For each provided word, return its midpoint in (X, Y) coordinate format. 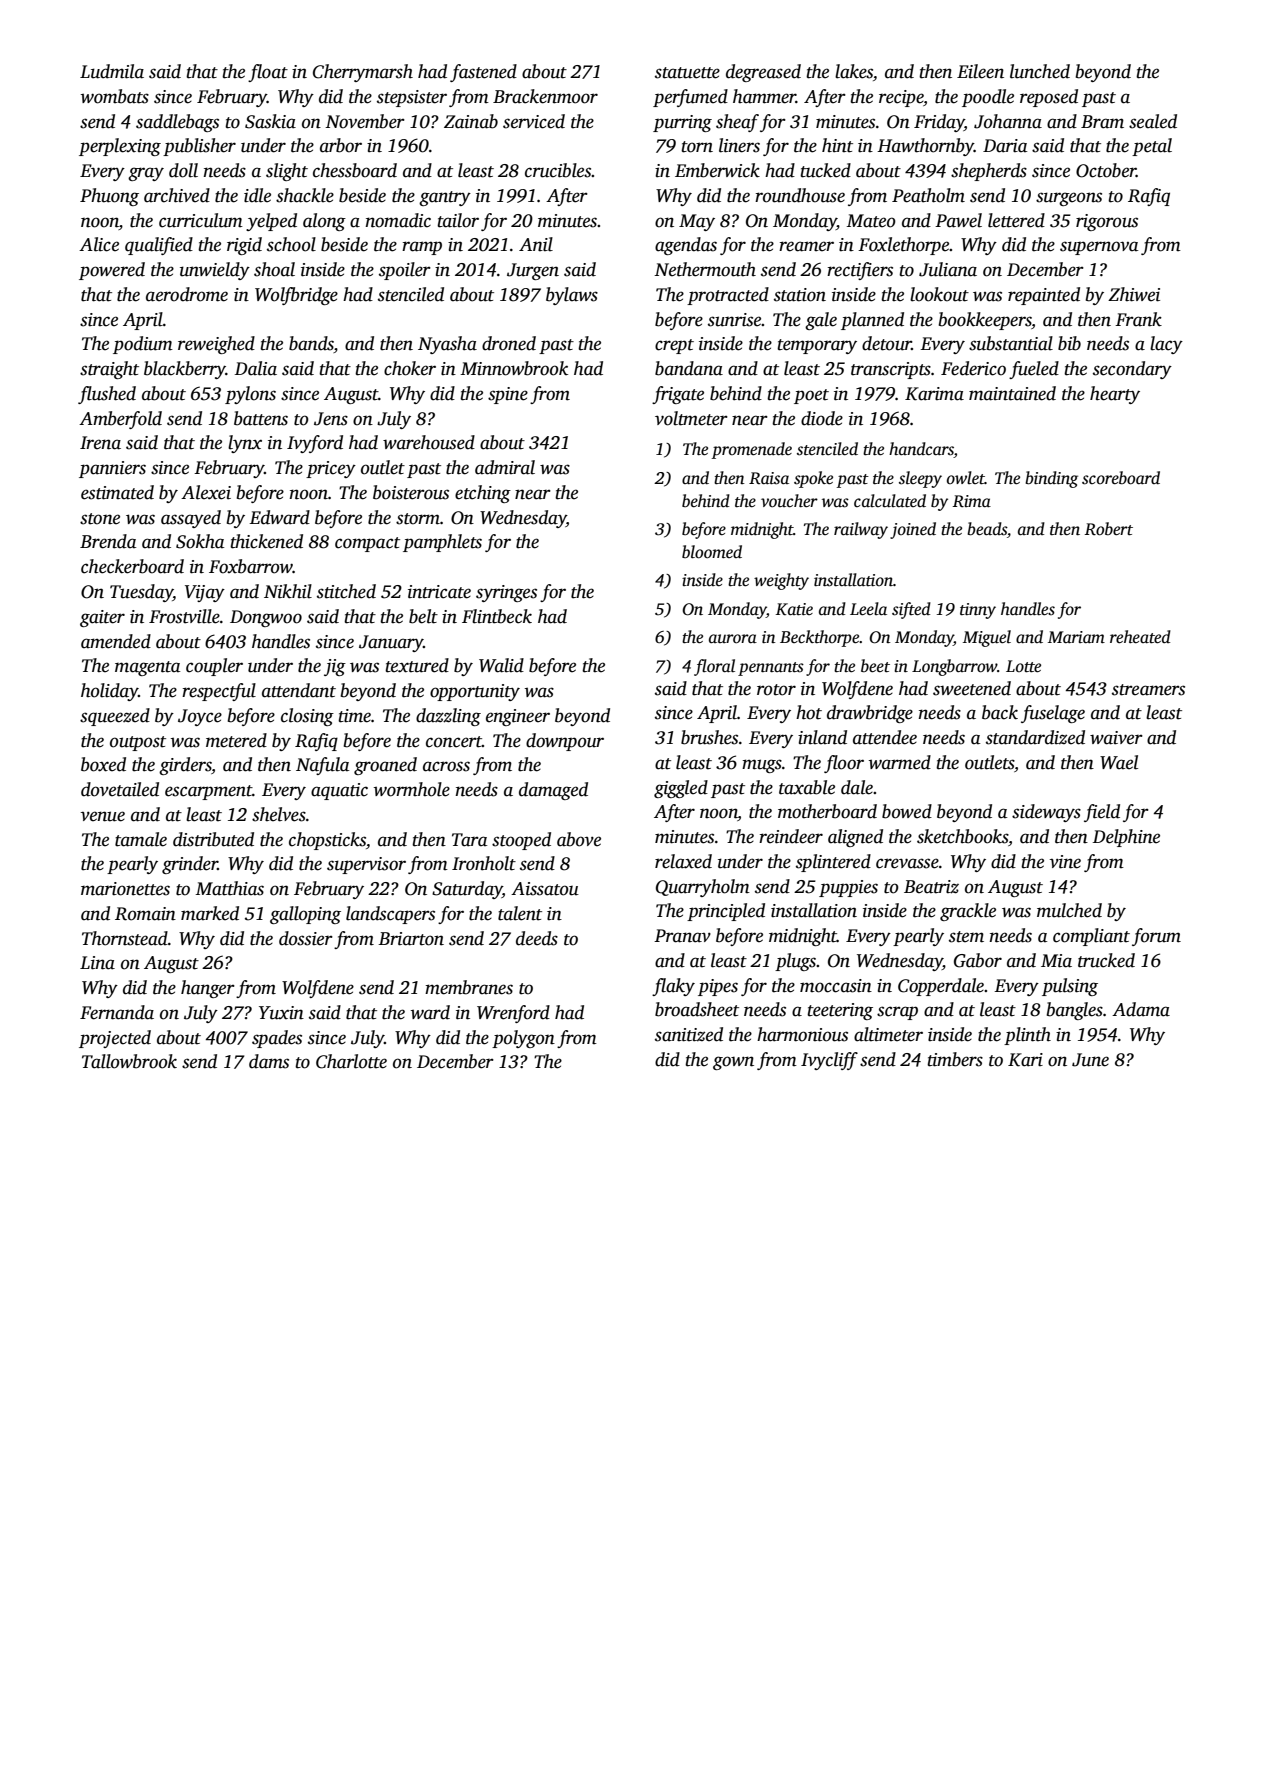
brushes (709, 737)
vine (1065, 862)
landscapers (390, 915)
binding (1051, 479)
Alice (99, 244)
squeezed (115, 717)
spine (508, 395)
